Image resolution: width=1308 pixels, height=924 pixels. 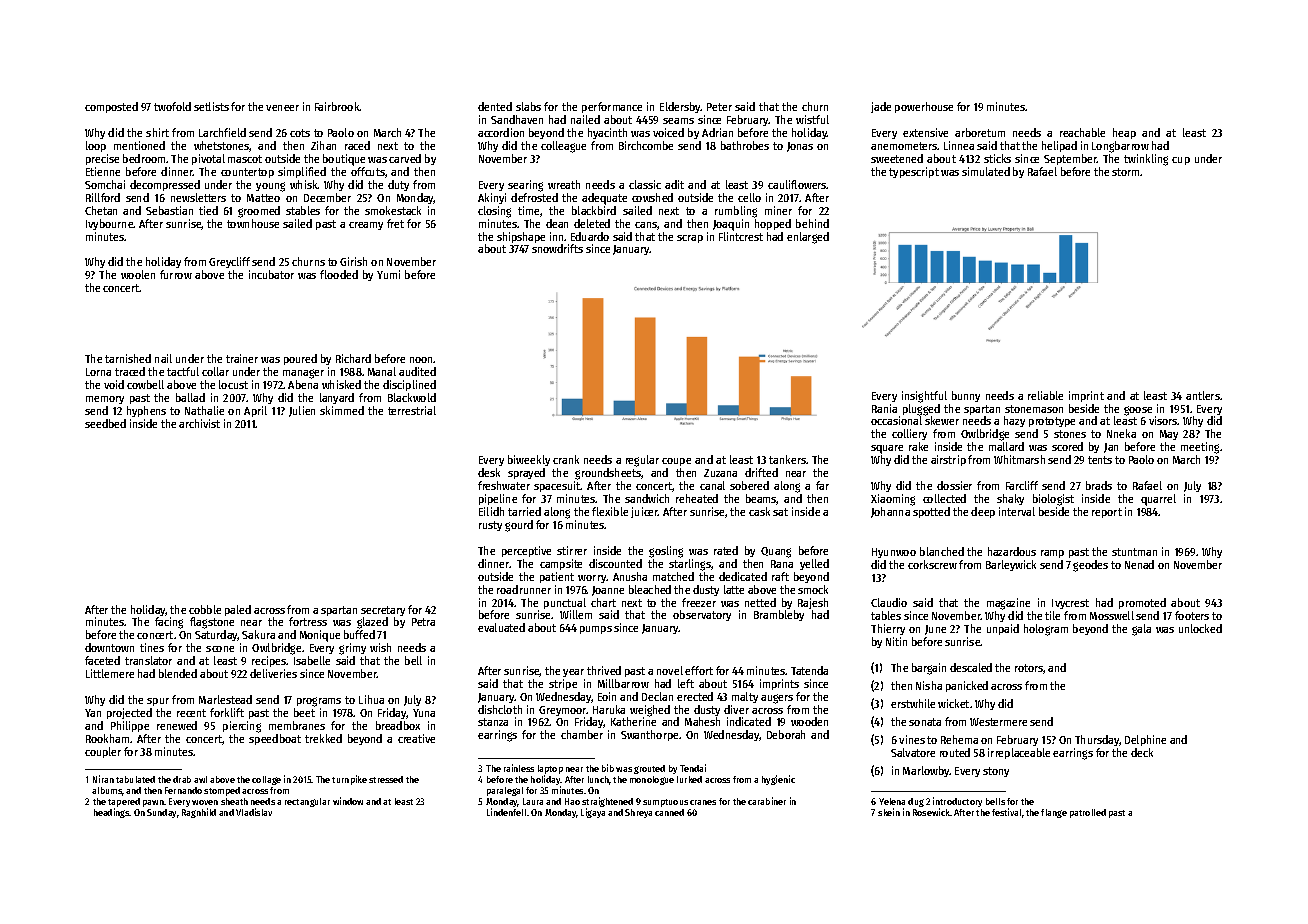 I want to click on hazy, so click(x=1014, y=421).
